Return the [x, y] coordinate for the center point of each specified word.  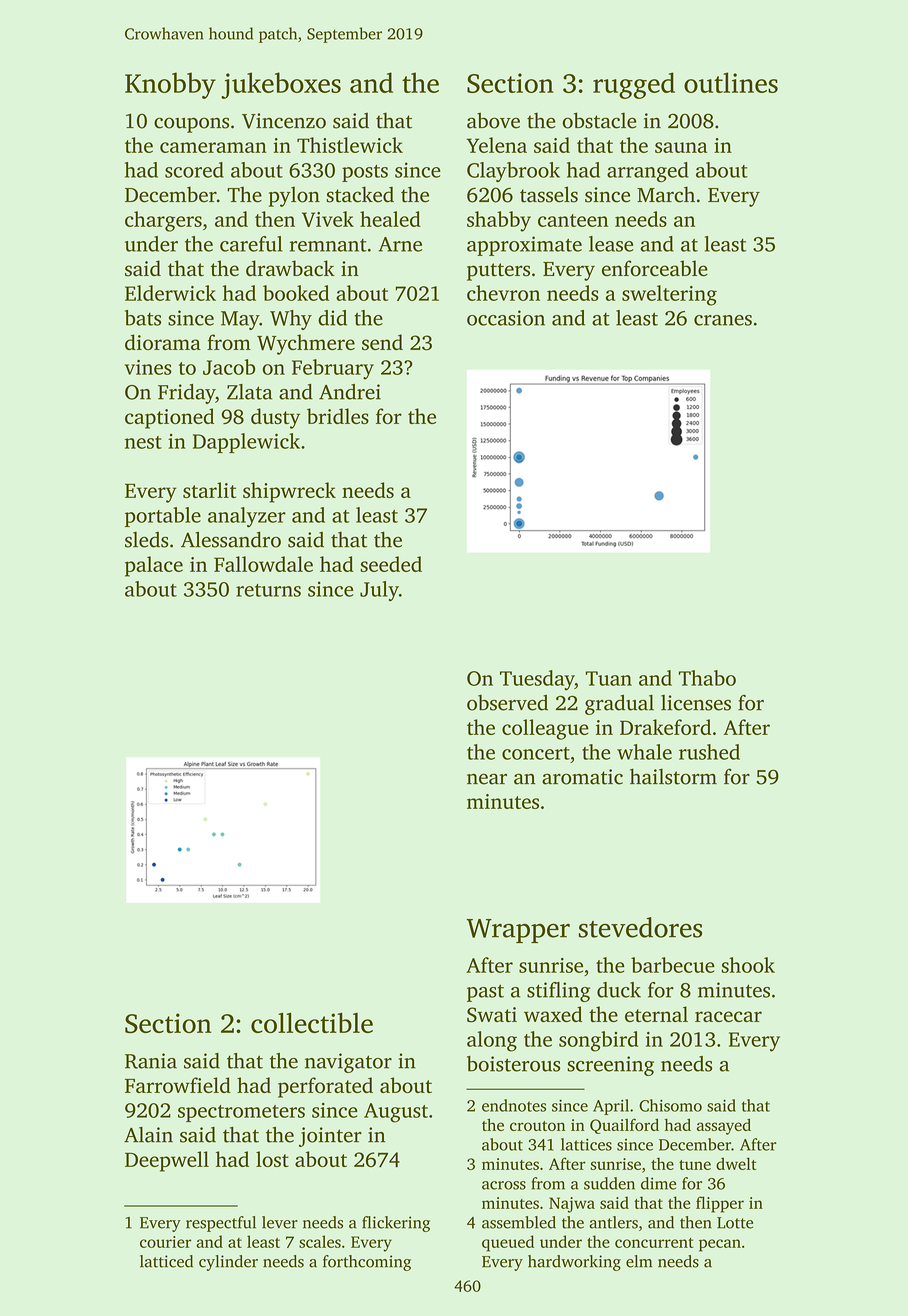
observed [507, 703]
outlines [731, 82]
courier [165, 1242]
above [493, 120]
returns [268, 590]
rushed [709, 752]
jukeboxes [281, 85]
